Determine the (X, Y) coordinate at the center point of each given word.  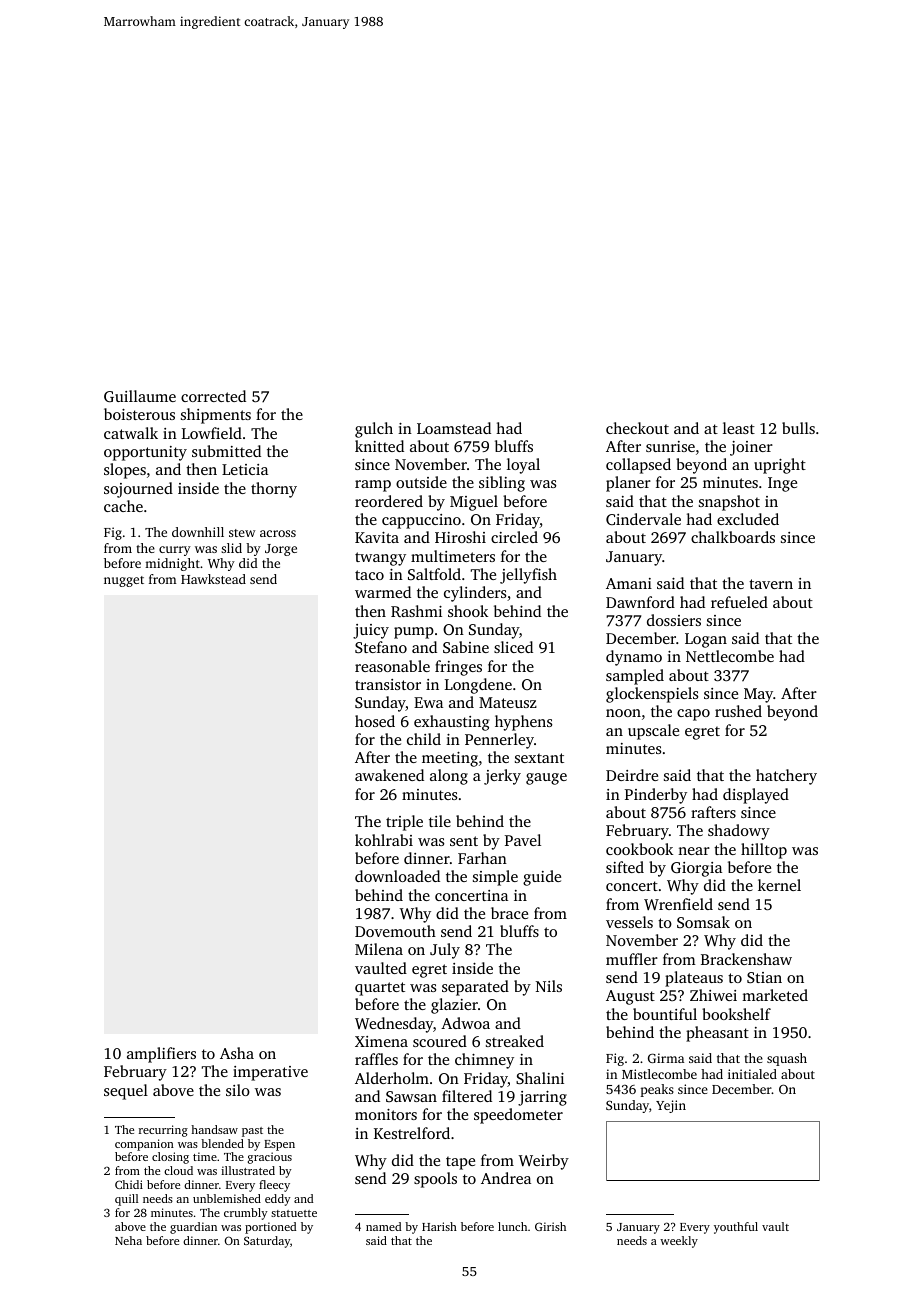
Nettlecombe (730, 656)
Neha (128, 1240)
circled (514, 537)
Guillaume (140, 396)
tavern (771, 584)
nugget (124, 581)
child (424, 739)
